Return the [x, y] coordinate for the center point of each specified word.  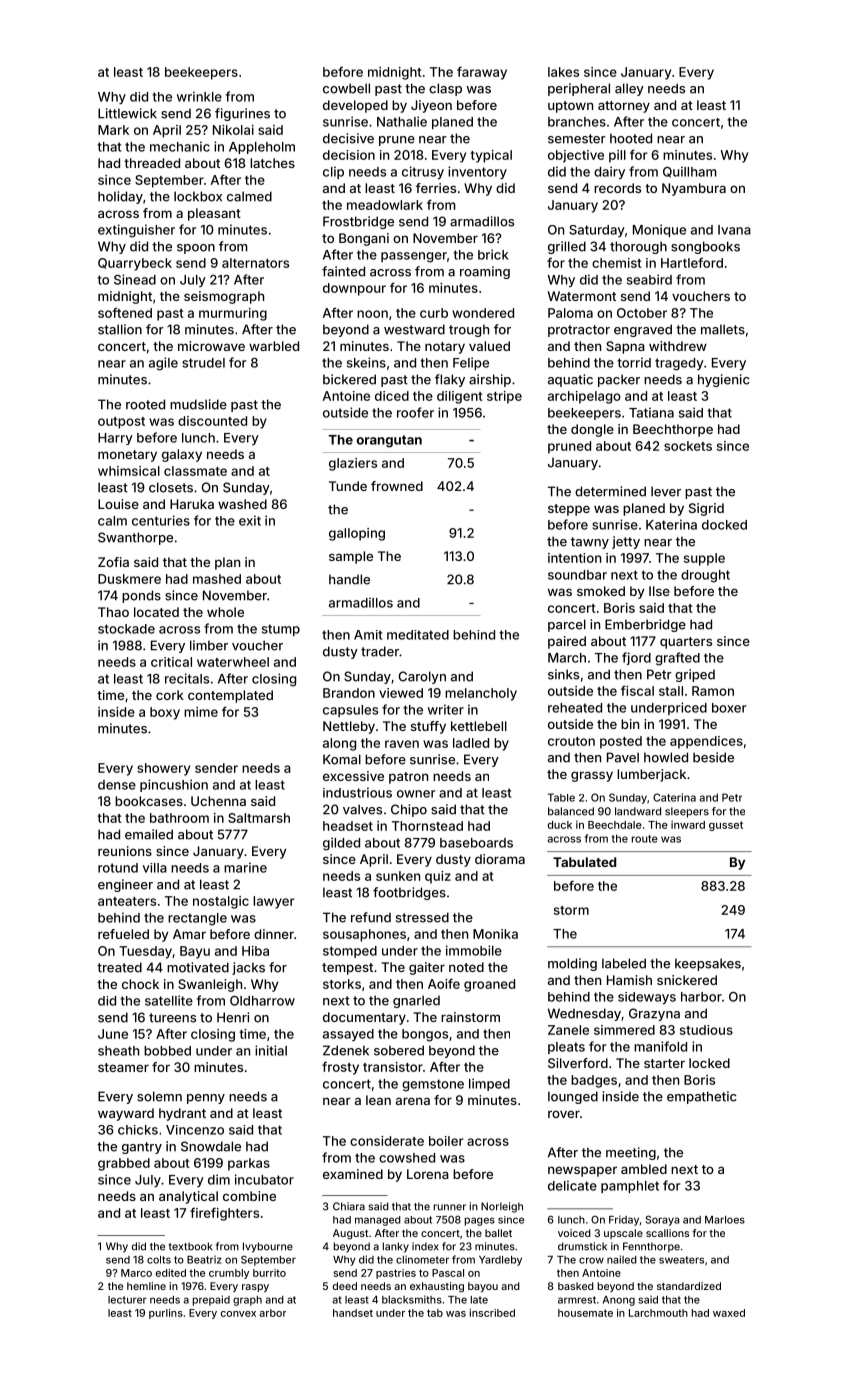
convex [238, 1314]
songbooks [705, 247]
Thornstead [427, 826]
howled [666, 757]
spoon [196, 249]
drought [705, 576]
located [156, 612]
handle [349, 579]
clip [333, 172]
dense [117, 785]
